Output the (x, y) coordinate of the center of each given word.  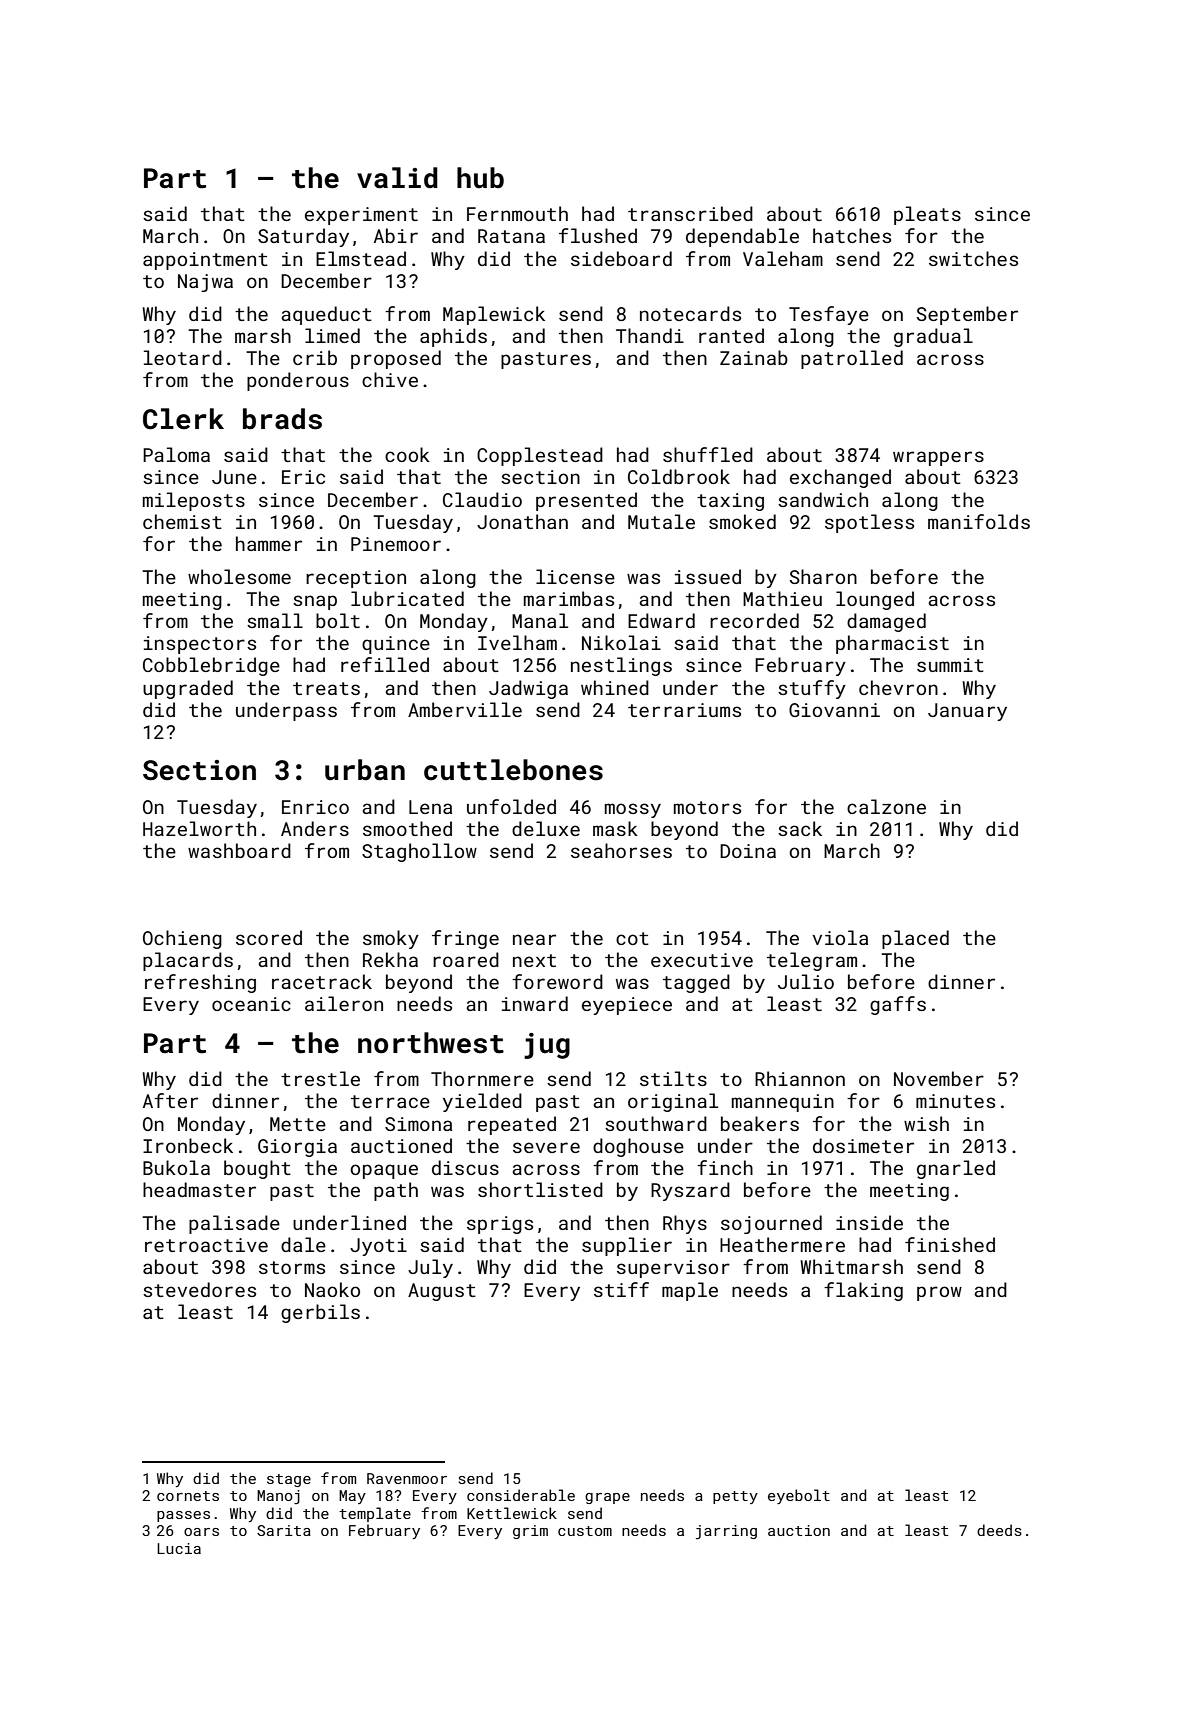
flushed (598, 235)
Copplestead (540, 456)
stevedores (199, 1289)
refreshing (200, 983)
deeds (999, 1530)
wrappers (938, 458)
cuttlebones (513, 770)
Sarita (284, 1530)
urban (365, 770)
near (534, 939)
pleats (927, 215)
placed (915, 939)
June (234, 477)
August (442, 1292)
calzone (886, 806)
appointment (205, 261)
